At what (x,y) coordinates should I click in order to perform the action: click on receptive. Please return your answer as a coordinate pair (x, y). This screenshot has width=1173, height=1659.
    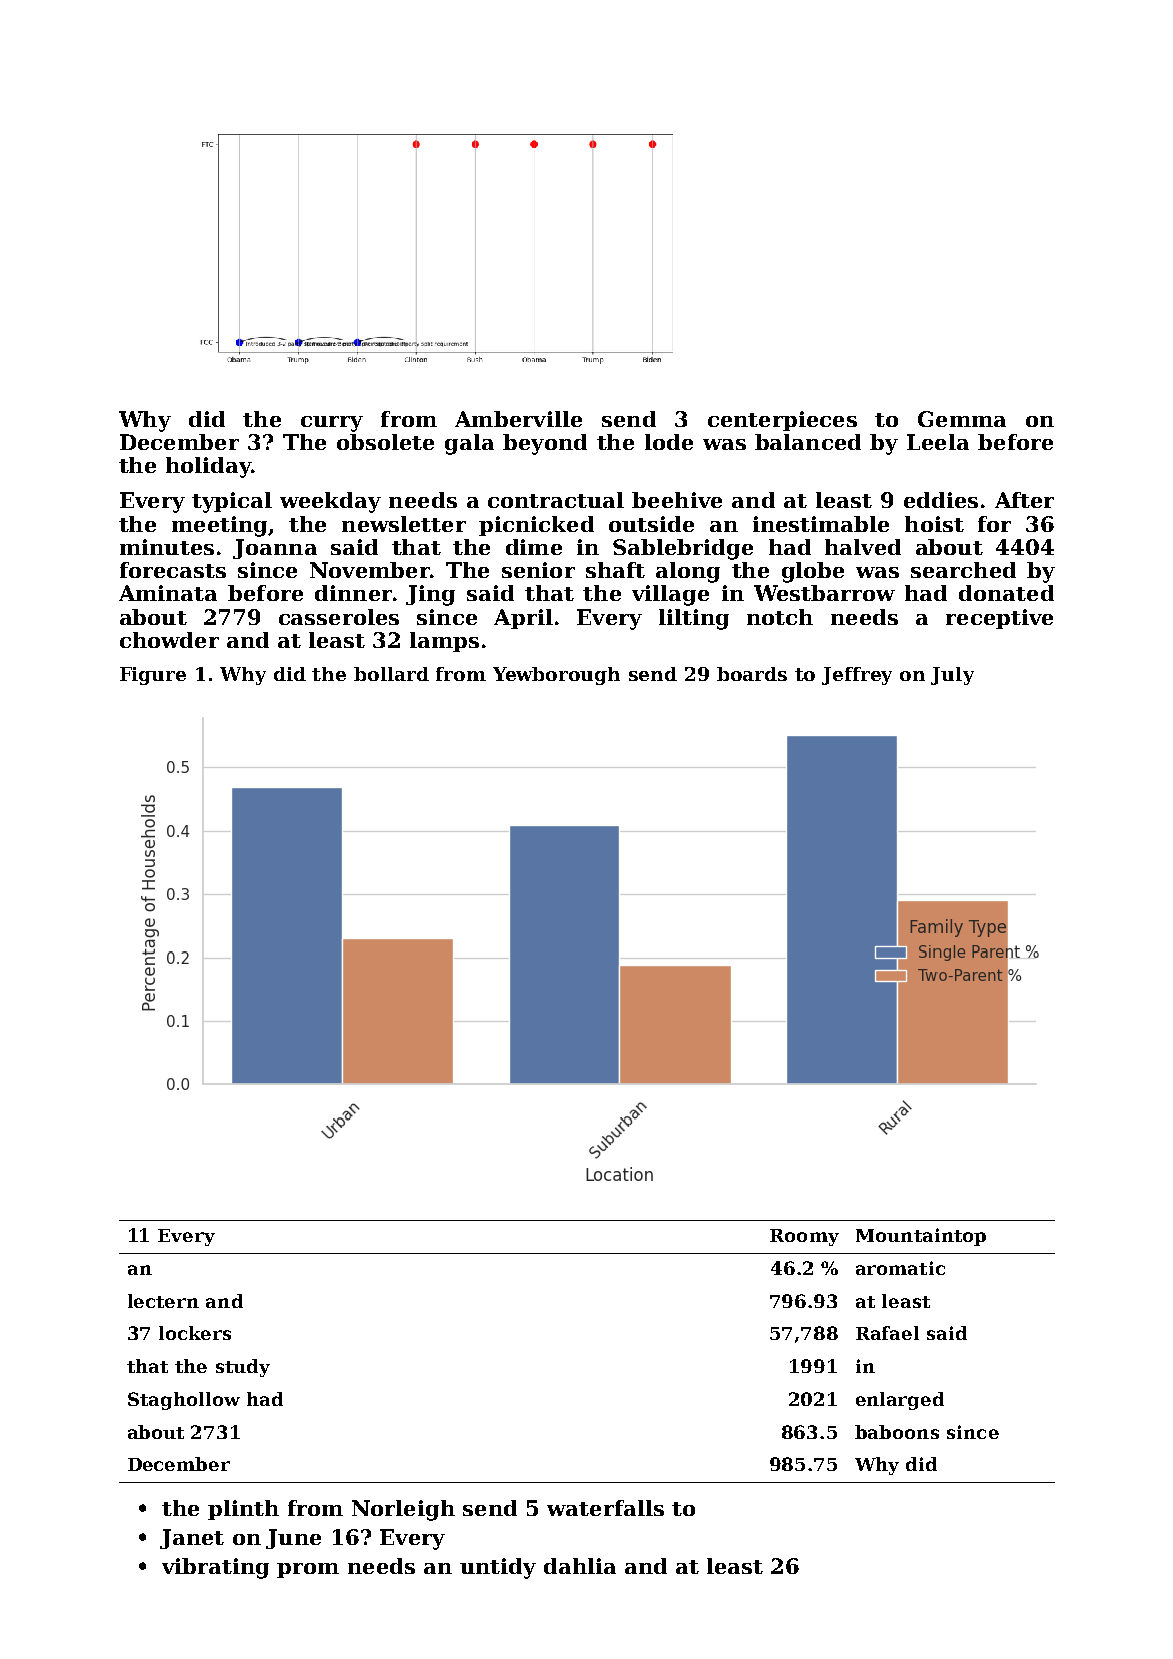
    Looking at the image, I should click on (999, 619).
